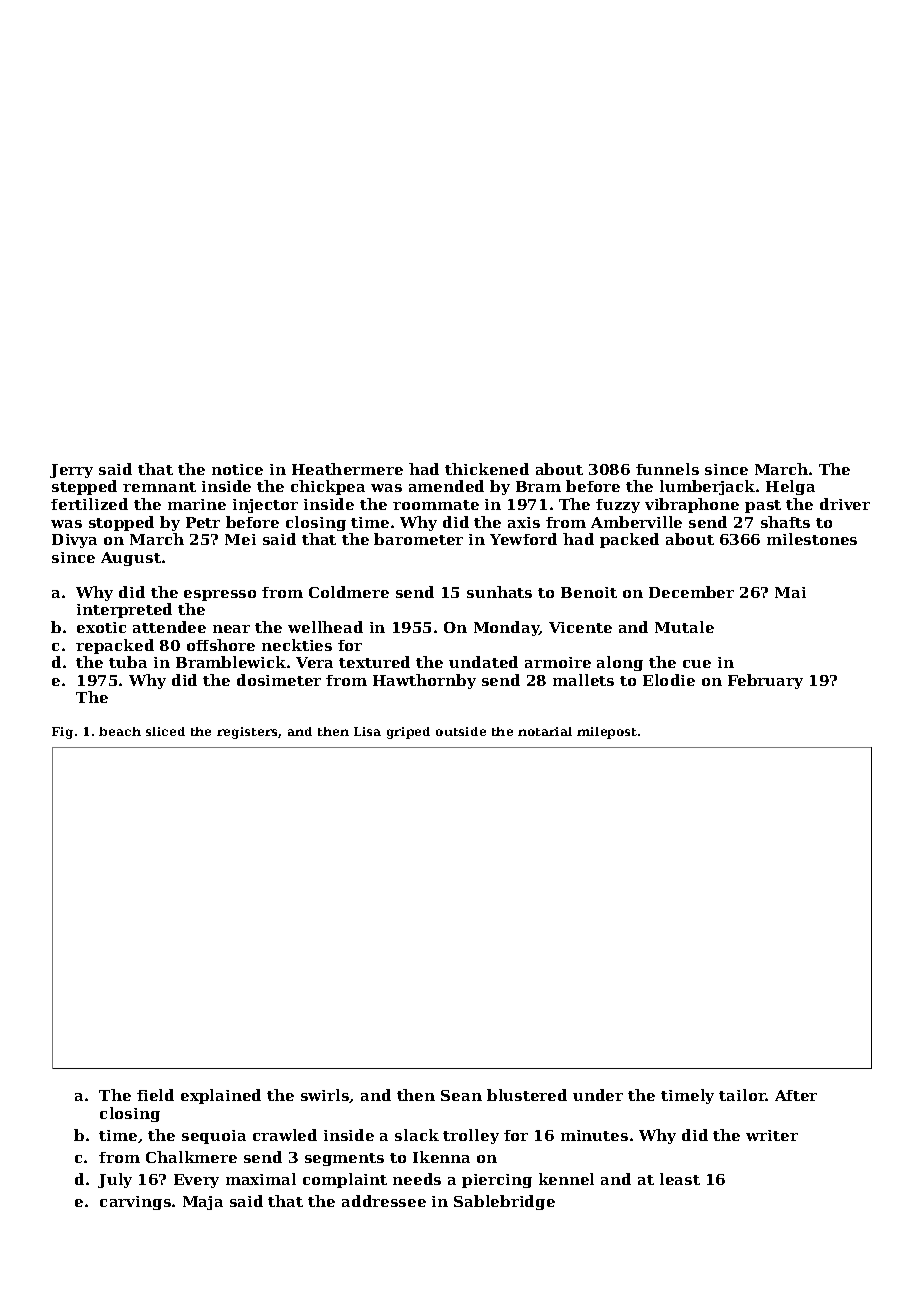  Describe the element at coordinates (165, 731) in the image. I see `sliced` at that location.
